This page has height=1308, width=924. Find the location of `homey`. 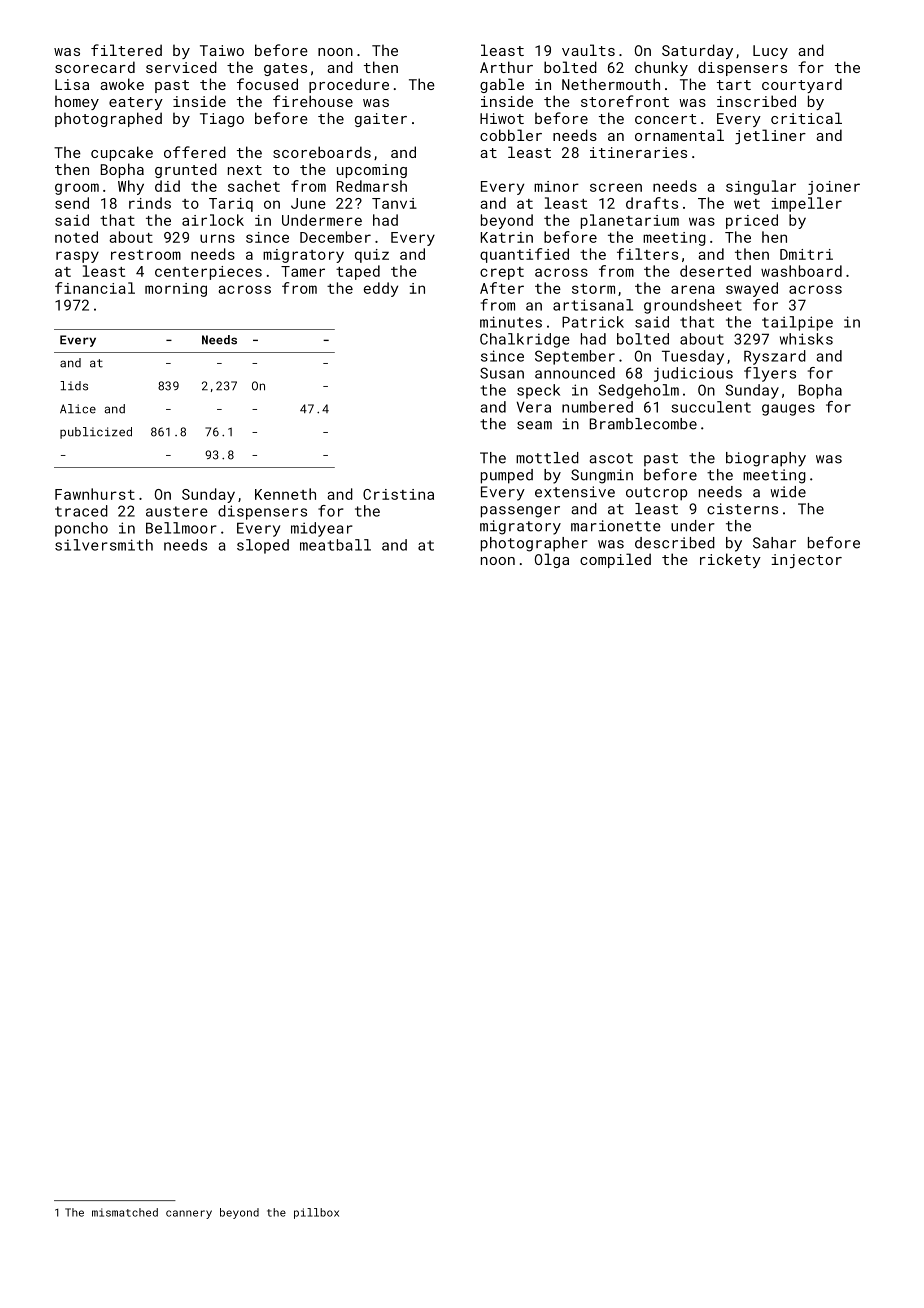

homey is located at coordinates (77, 102).
